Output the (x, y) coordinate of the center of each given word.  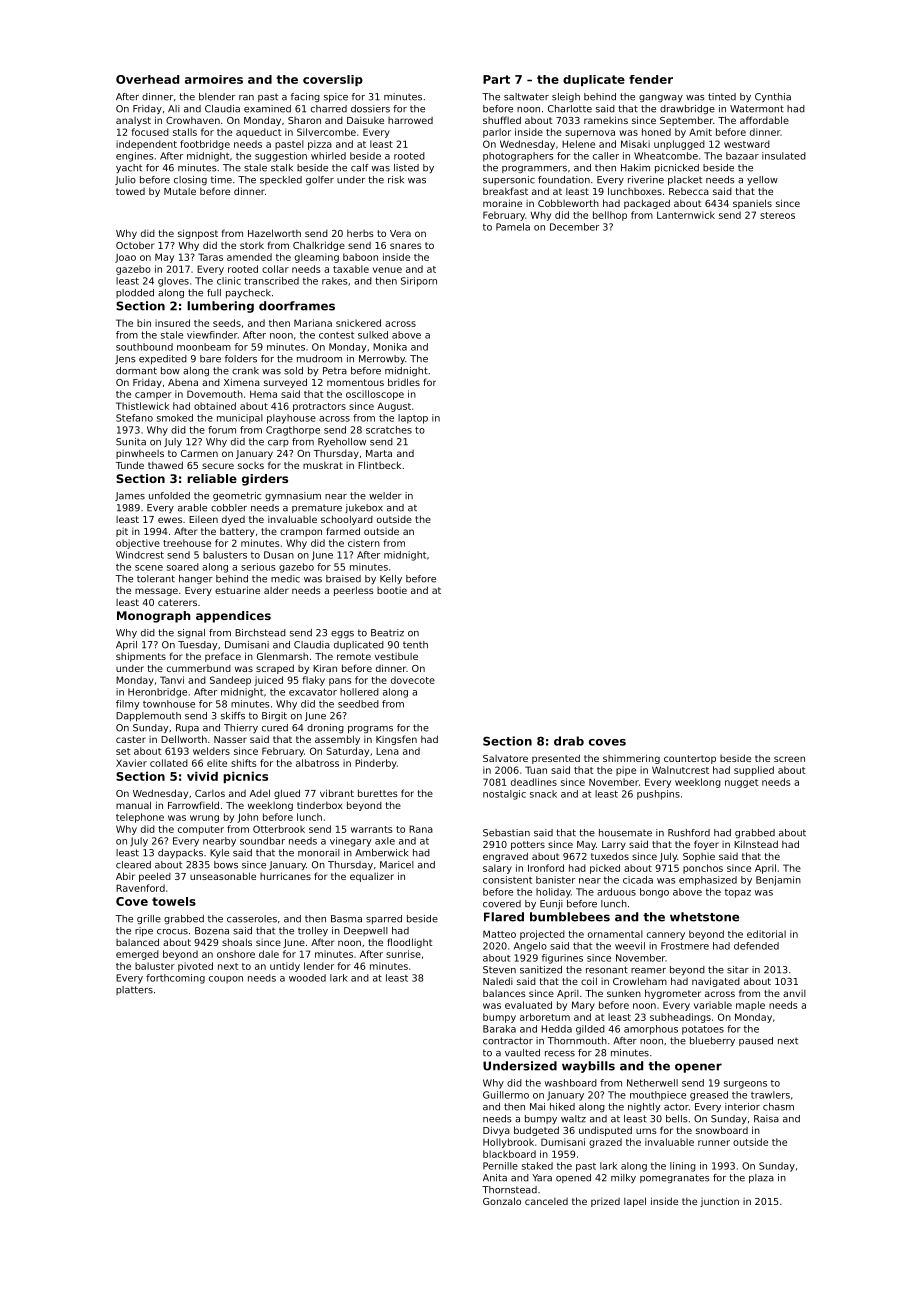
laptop (413, 419)
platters (134, 990)
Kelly (391, 579)
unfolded (169, 496)
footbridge (205, 145)
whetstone (704, 917)
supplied (754, 771)
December (574, 227)
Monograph (154, 617)
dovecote (413, 680)
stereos (777, 215)
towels (174, 901)
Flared (504, 917)
